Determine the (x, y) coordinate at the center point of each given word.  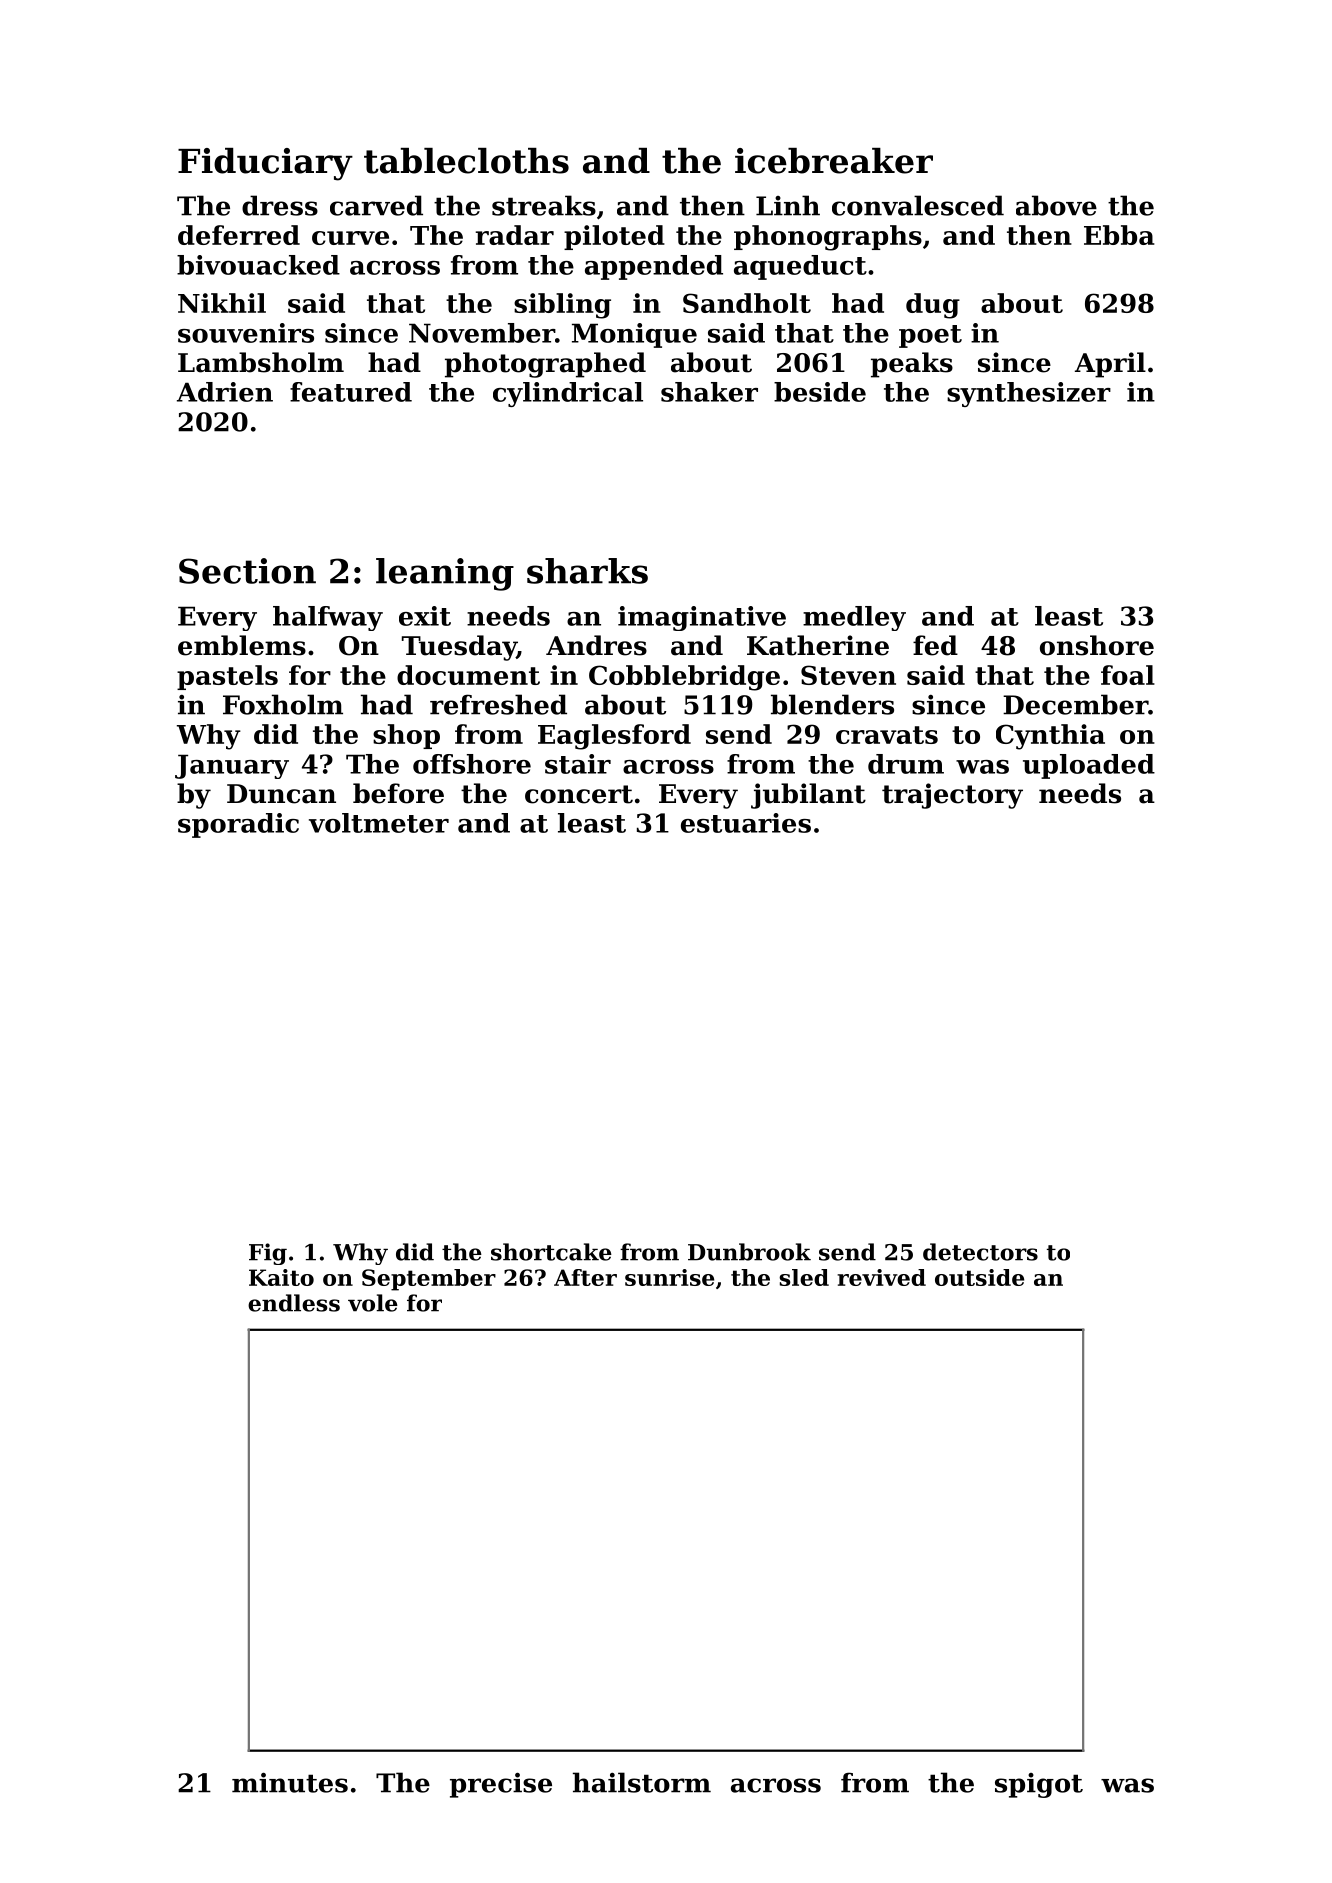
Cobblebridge (684, 678)
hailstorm (642, 1782)
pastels (227, 677)
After (585, 1277)
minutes (290, 1783)
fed (935, 645)
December (1075, 704)
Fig (268, 1254)
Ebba (1119, 235)
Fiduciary (265, 164)
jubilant (808, 796)
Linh (788, 205)
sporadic (238, 825)
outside (979, 1277)
